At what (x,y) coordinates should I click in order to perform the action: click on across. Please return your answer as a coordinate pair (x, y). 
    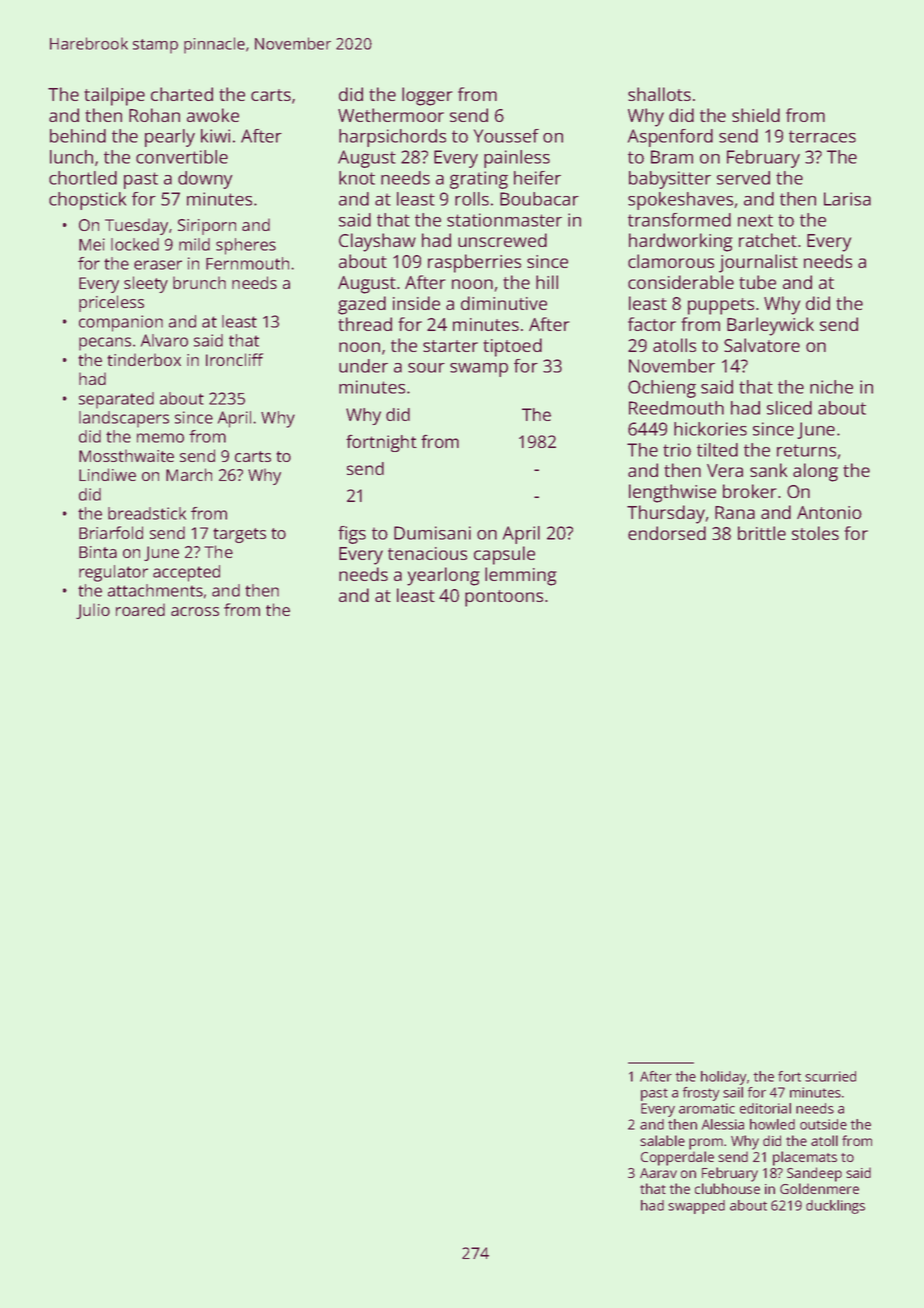
    Looking at the image, I should click on (195, 611).
